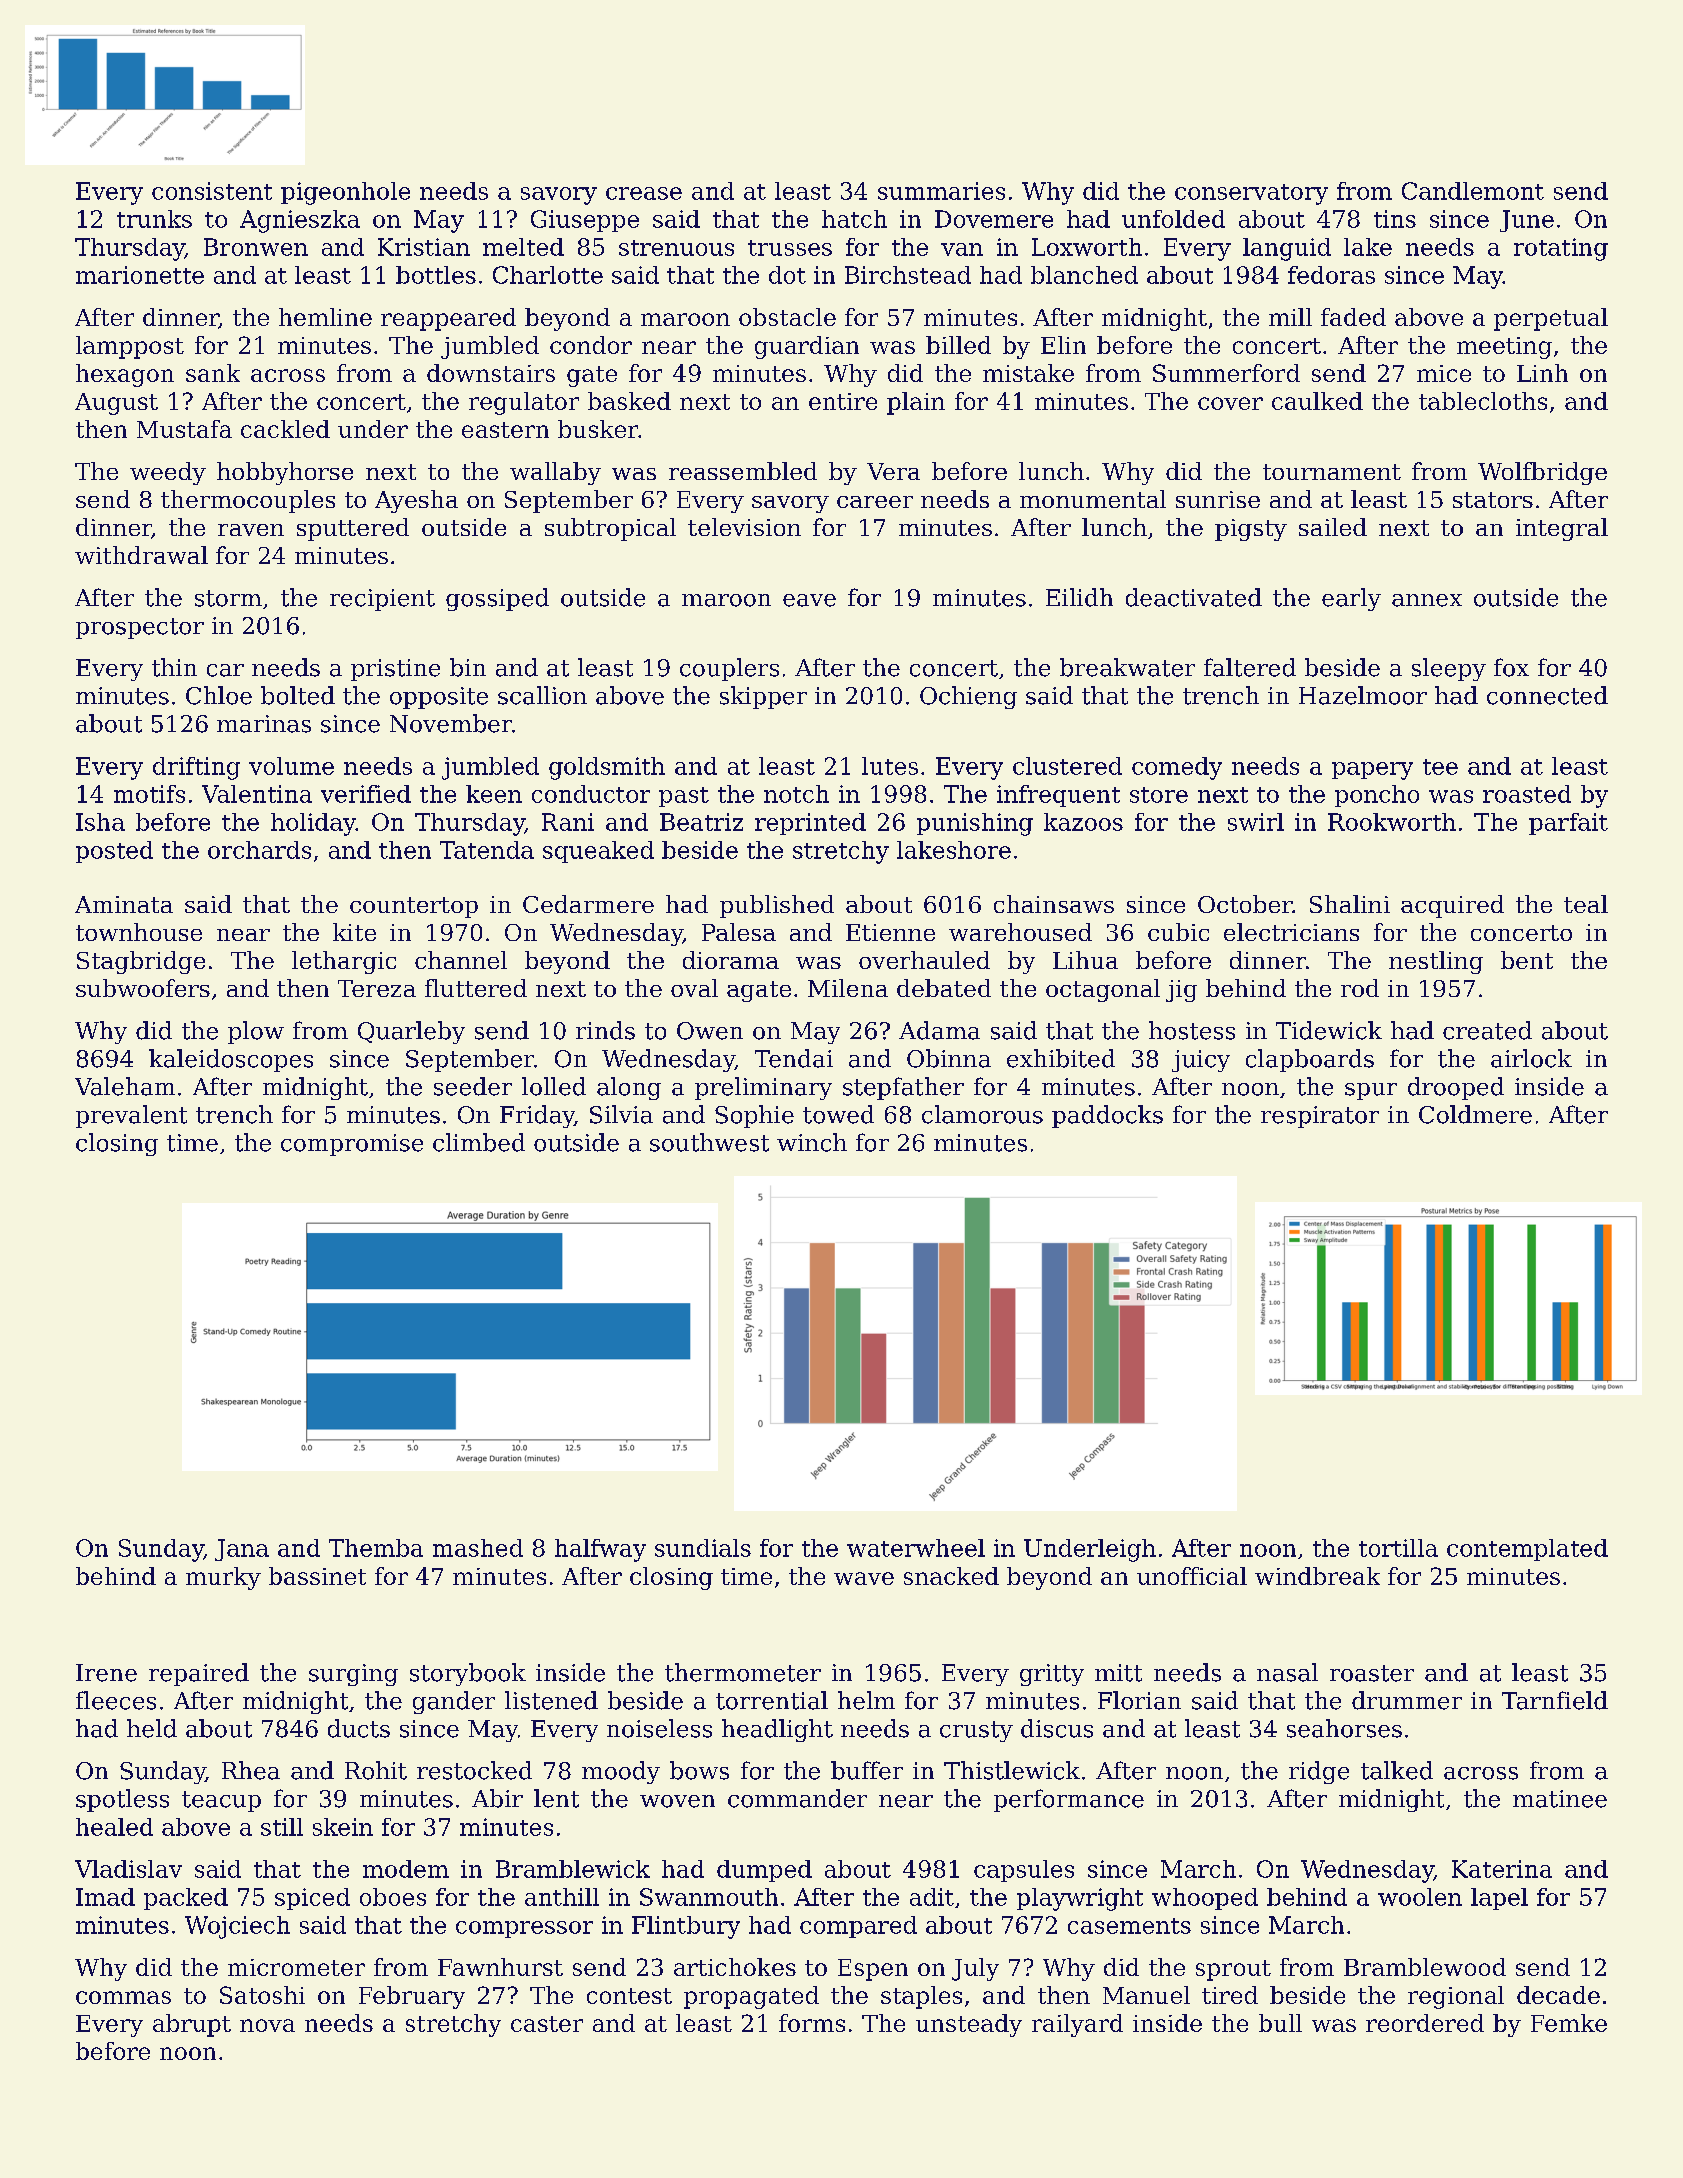  What do you see at coordinates (1561, 249) in the page?
I see `rotating` at bounding box center [1561, 249].
